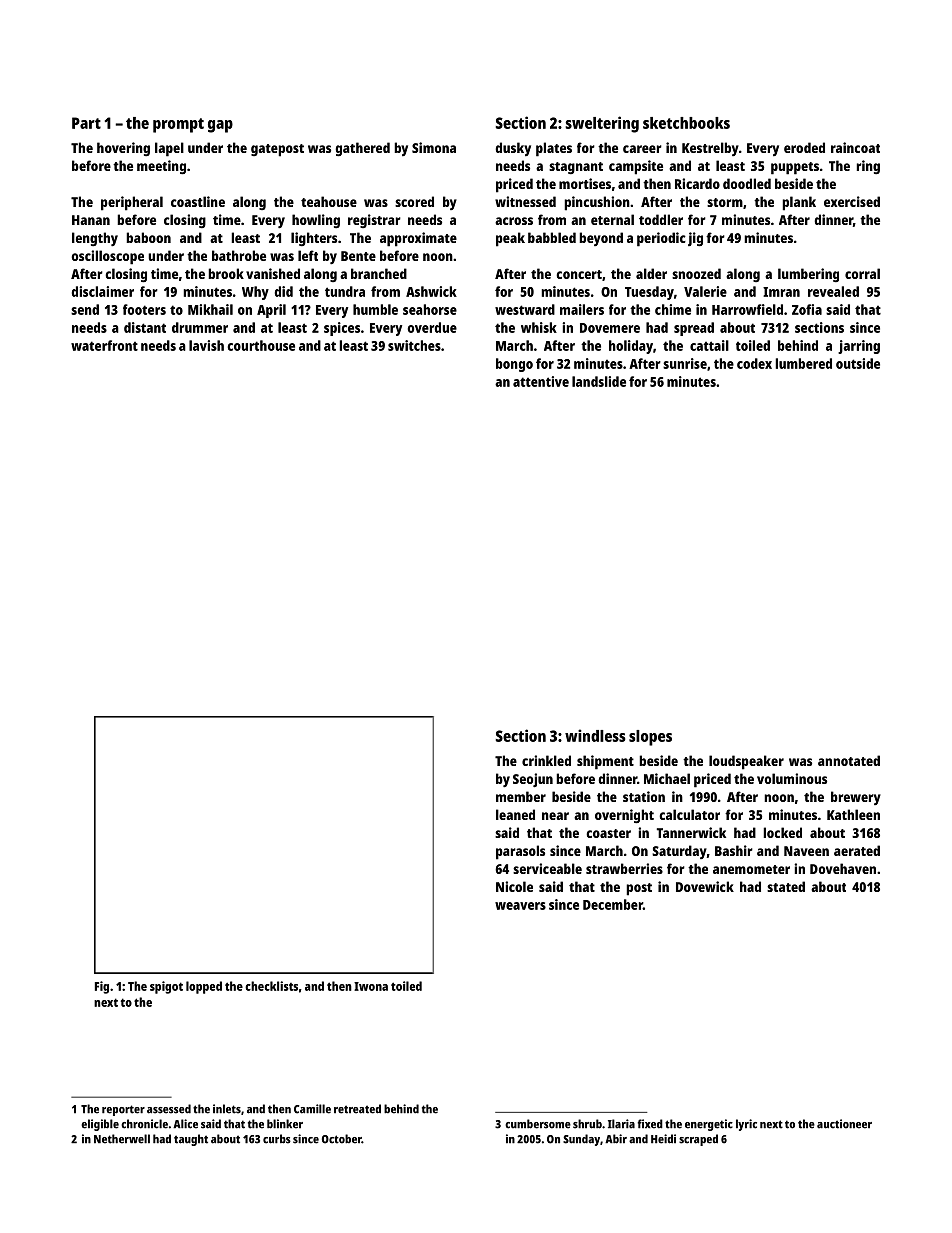  Describe the element at coordinates (220, 126) in the screenshot. I see `gap` at that location.
